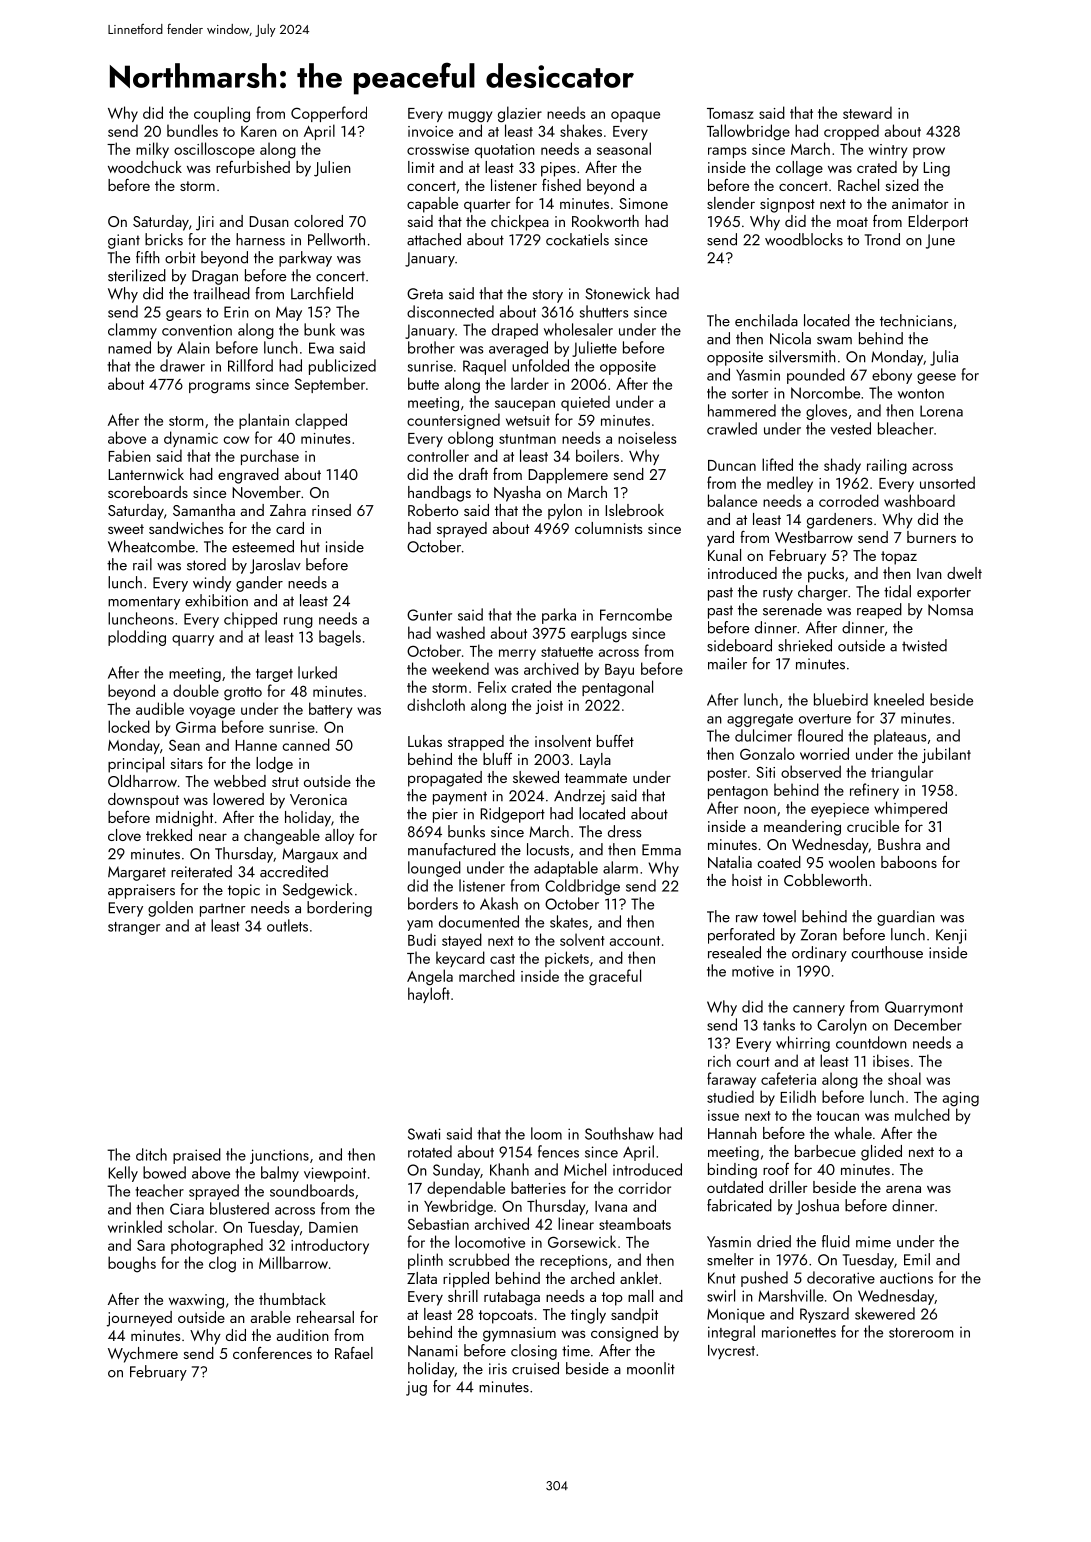 The image size is (1091, 1542). What do you see at coordinates (470, 439) in the screenshot?
I see `oblong` at bounding box center [470, 439].
